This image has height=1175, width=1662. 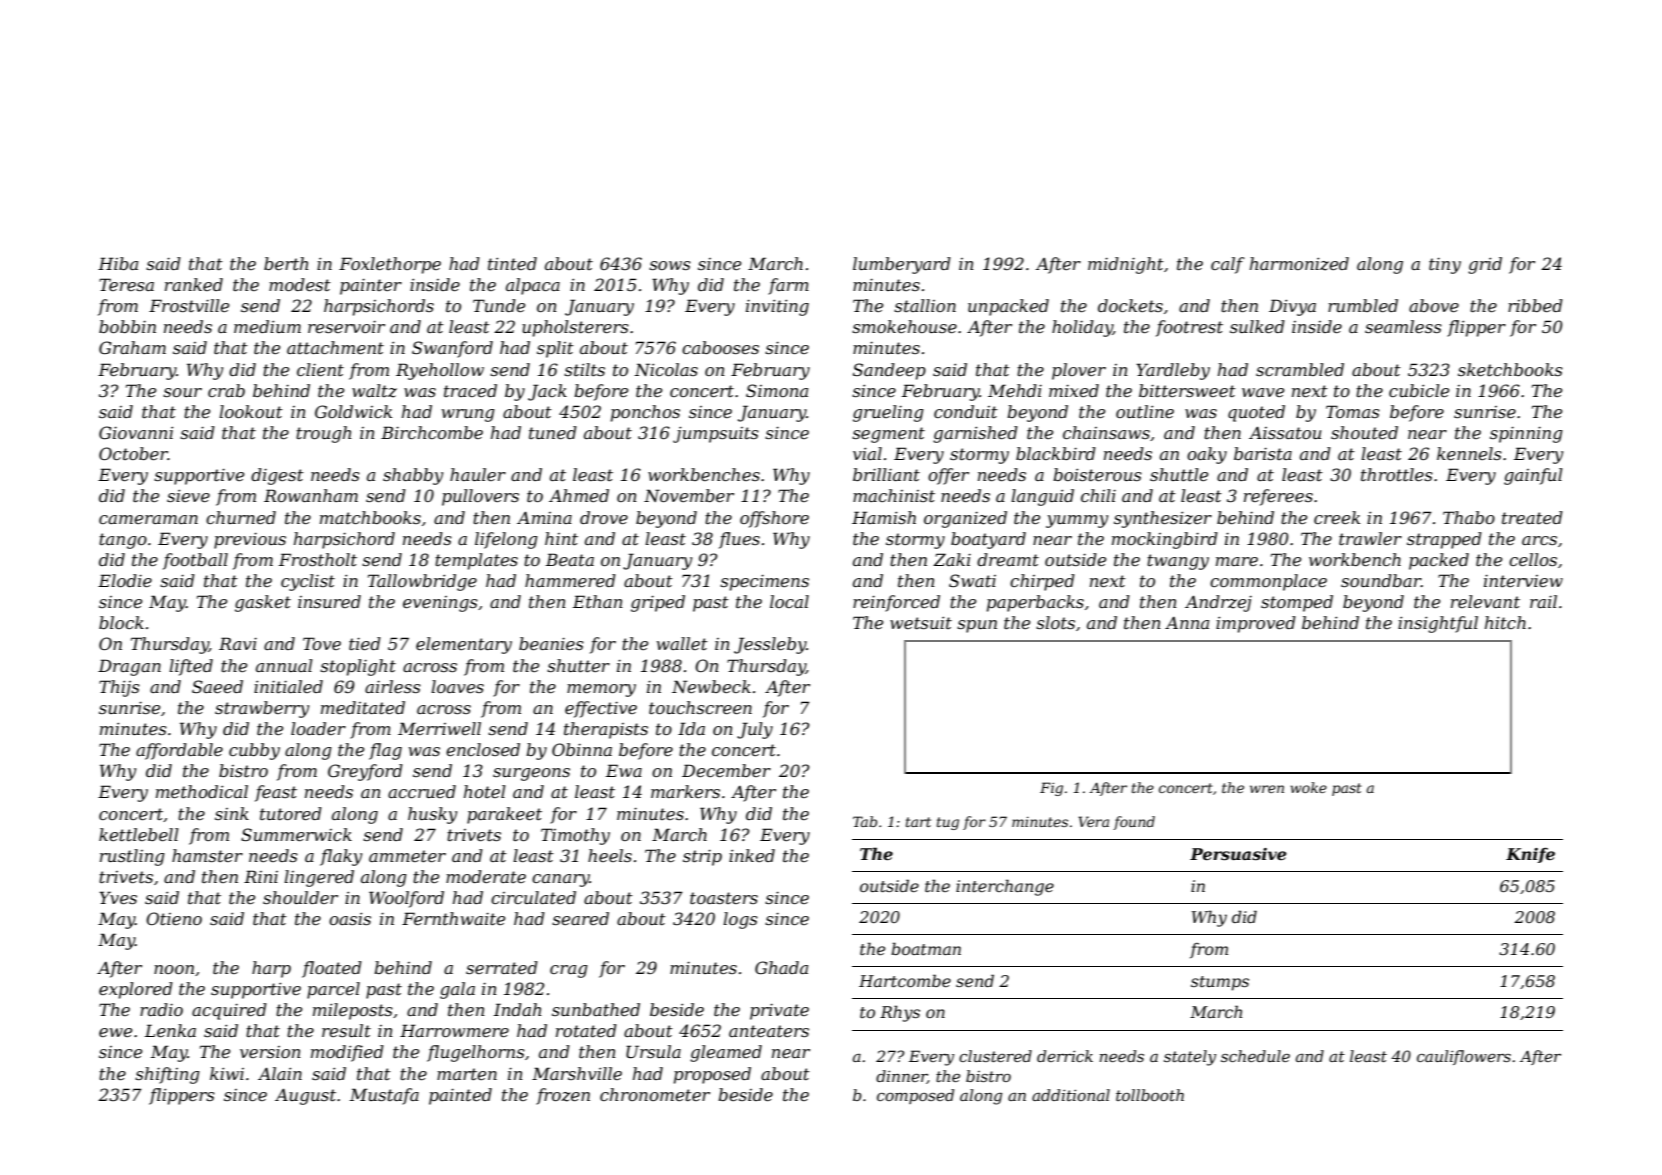 What do you see at coordinates (1150, 1095) in the image?
I see `tollbooth` at bounding box center [1150, 1095].
